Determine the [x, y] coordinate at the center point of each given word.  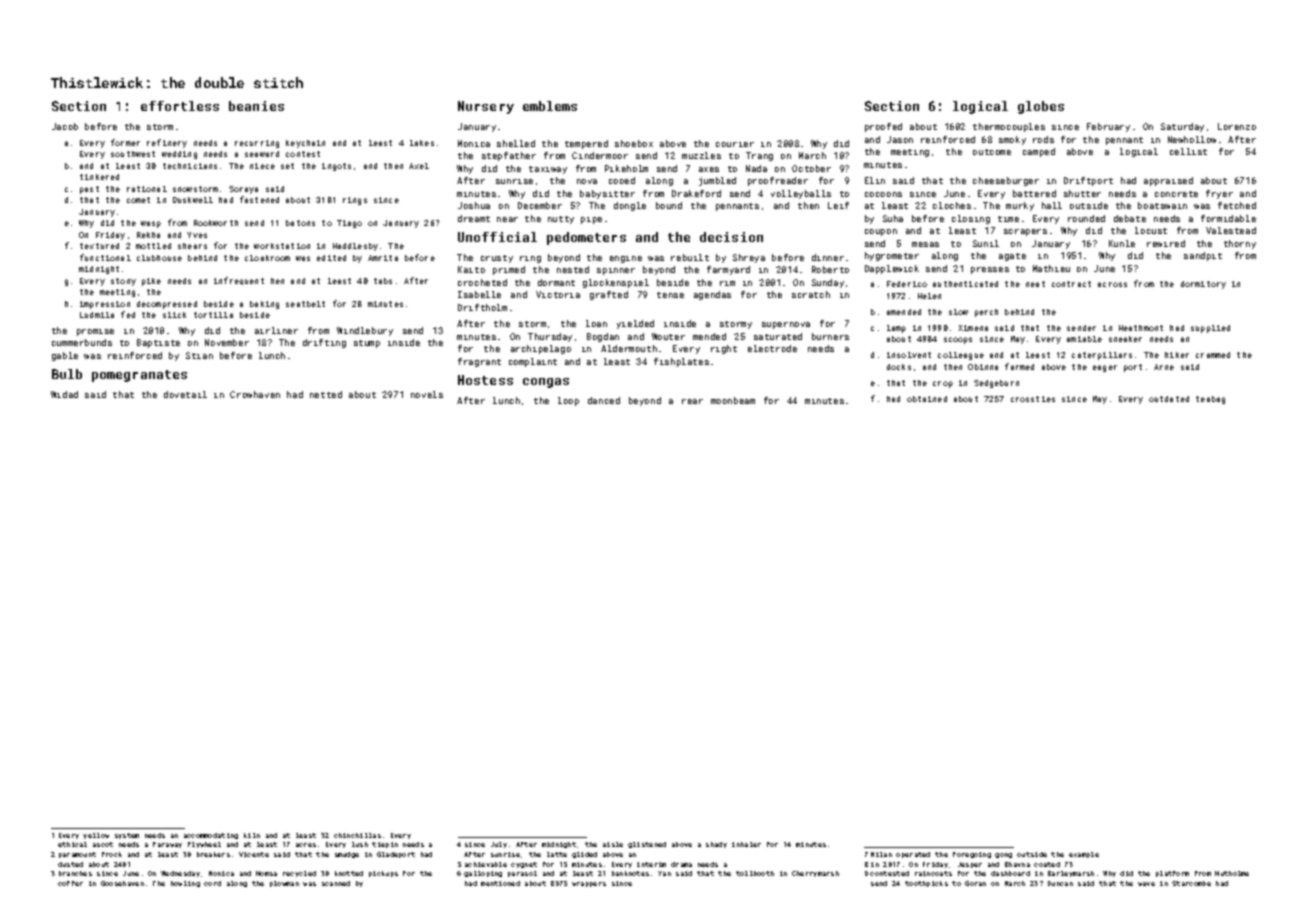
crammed [1213, 355]
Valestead [1231, 230]
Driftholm [482, 307]
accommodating [211, 836]
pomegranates [139, 376]
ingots [336, 167]
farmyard [728, 270]
